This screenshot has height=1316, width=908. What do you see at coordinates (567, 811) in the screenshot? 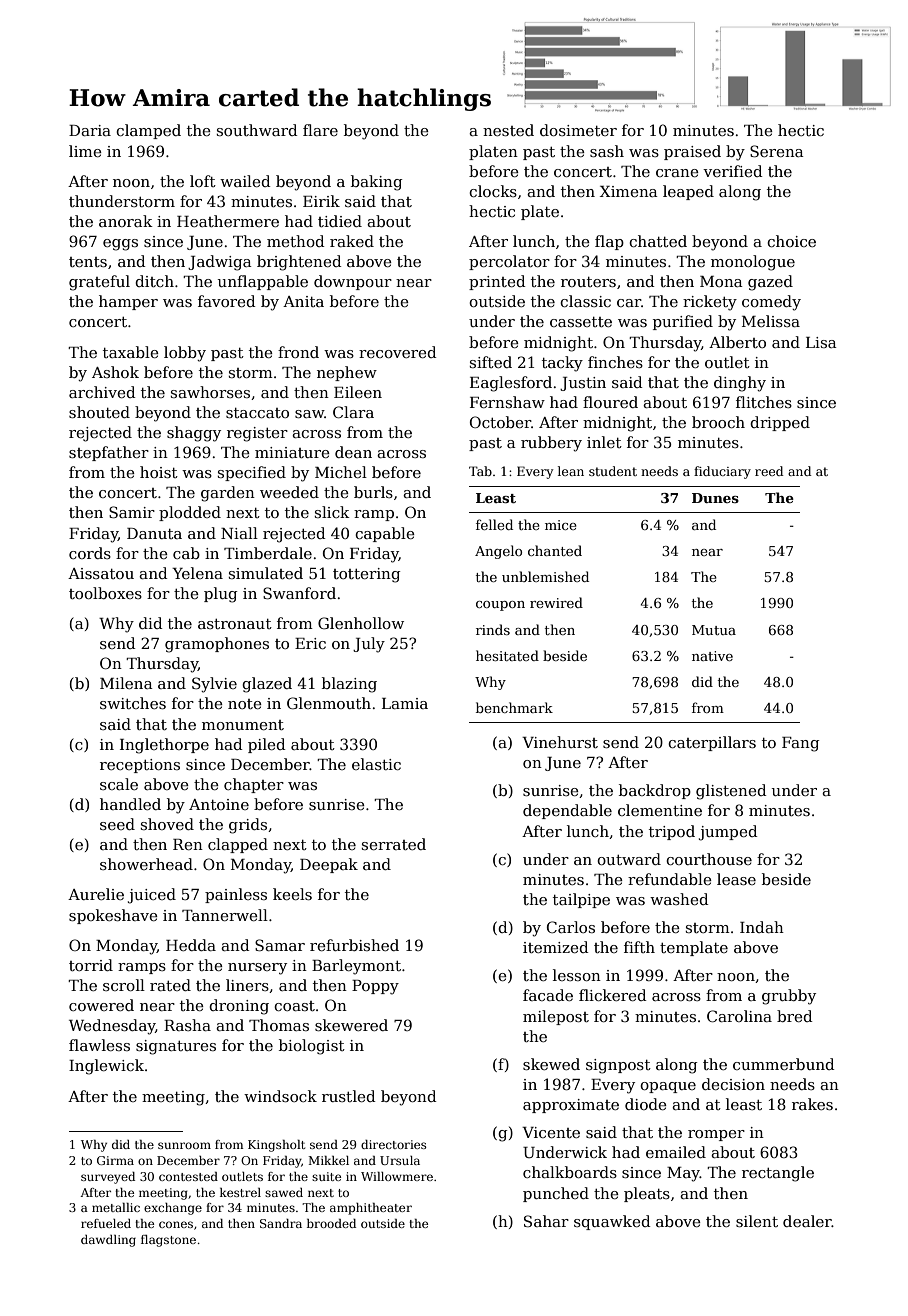
I see `dependable` at bounding box center [567, 811].
